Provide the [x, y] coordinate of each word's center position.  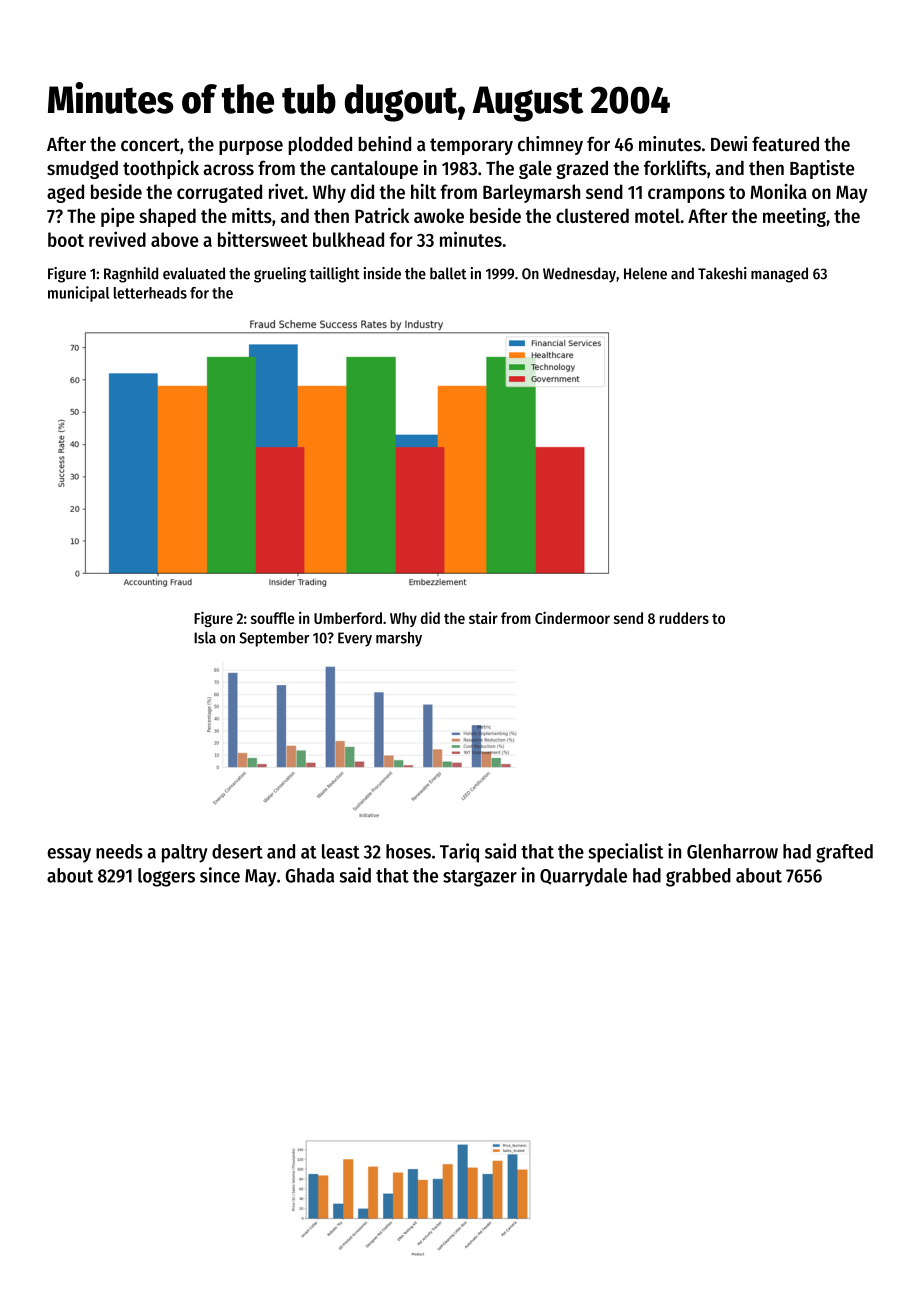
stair [483, 618]
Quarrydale [583, 877]
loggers [166, 877]
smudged [82, 170]
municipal [78, 294]
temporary [471, 146]
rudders [684, 618]
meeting [794, 217]
